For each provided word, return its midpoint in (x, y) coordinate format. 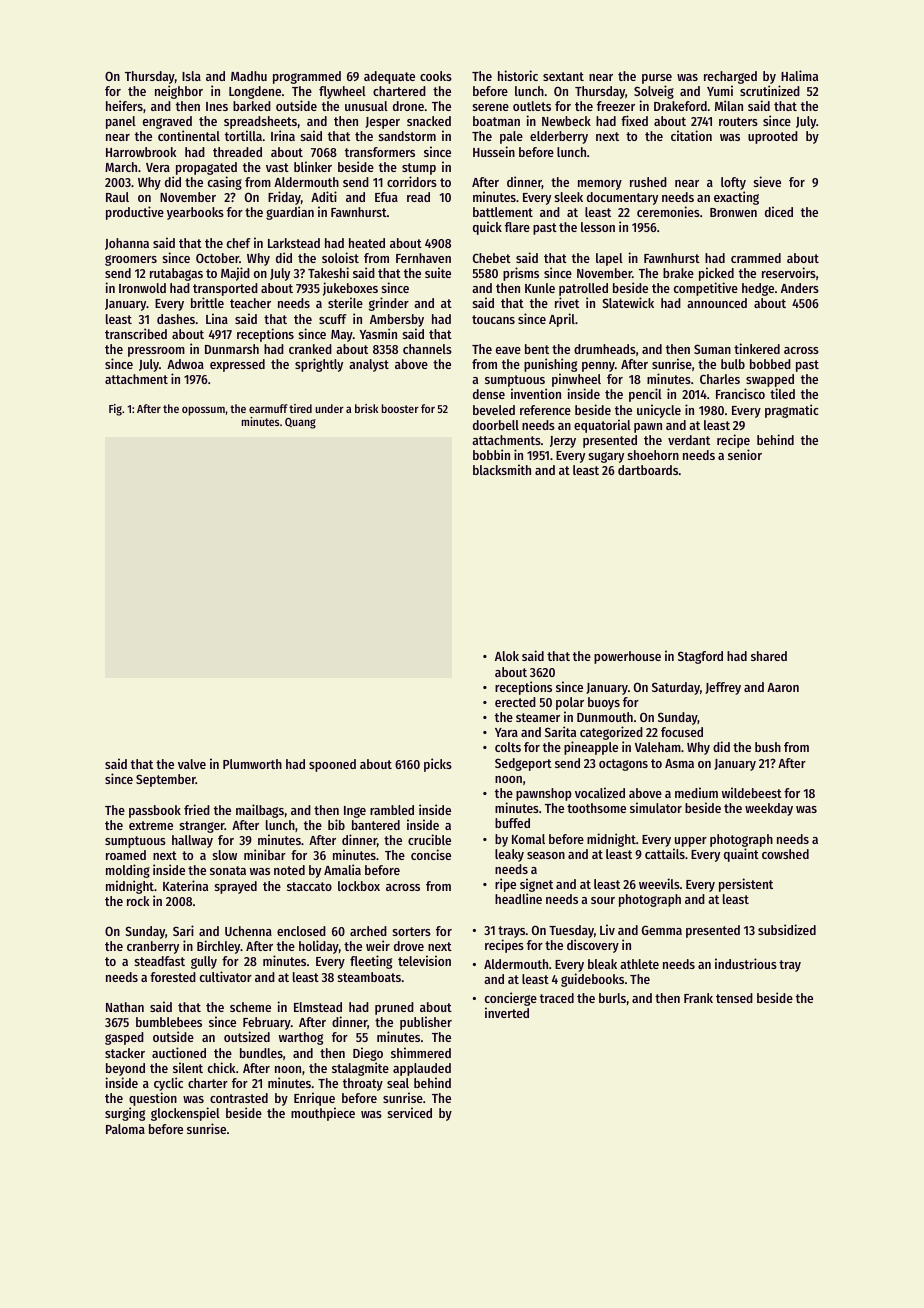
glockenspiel (185, 1114)
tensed (734, 998)
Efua (386, 197)
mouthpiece (323, 1114)
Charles (720, 379)
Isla (191, 76)
